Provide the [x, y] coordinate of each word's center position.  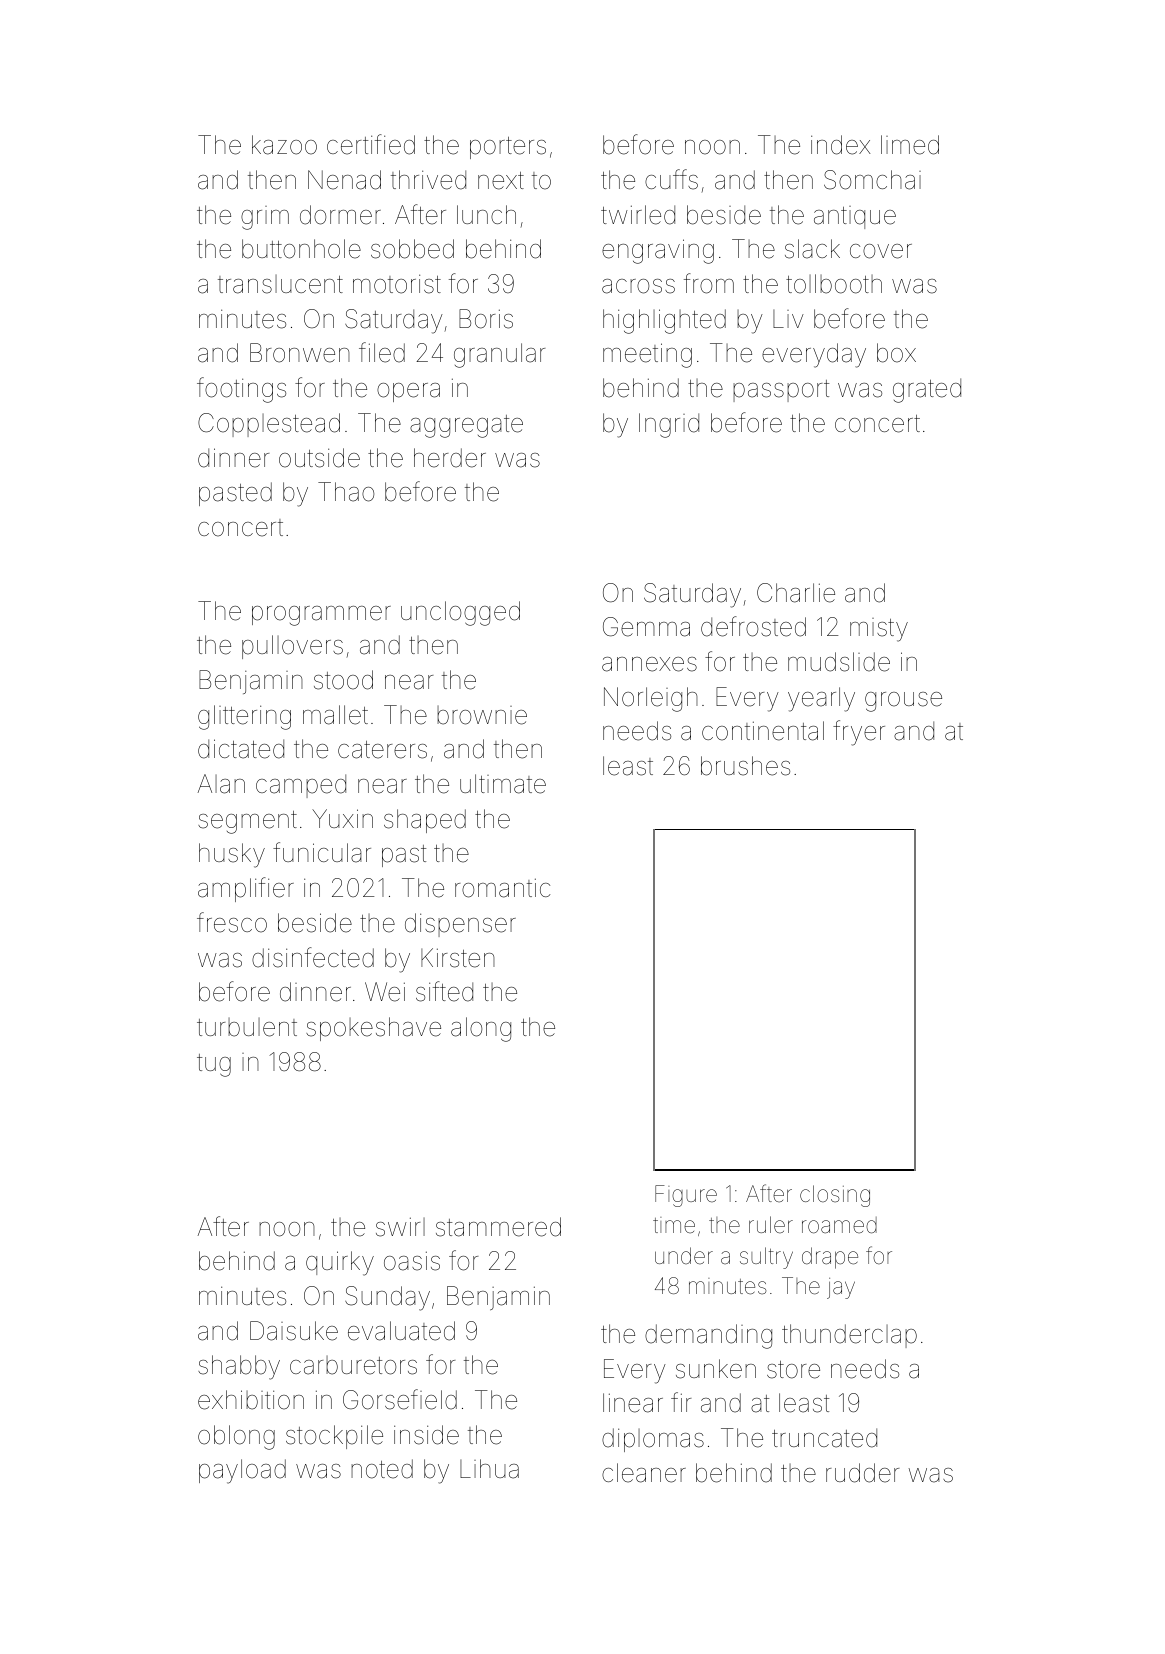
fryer [859, 733]
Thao [346, 492]
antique [855, 217]
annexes [649, 664]
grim [265, 218]
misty [879, 630]
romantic [502, 888]
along [481, 1029]
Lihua [489, 1469]
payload [242, 1471]
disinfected [313, 957]
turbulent [247, 1027]
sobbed [412, 249]
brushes [745, 766]
